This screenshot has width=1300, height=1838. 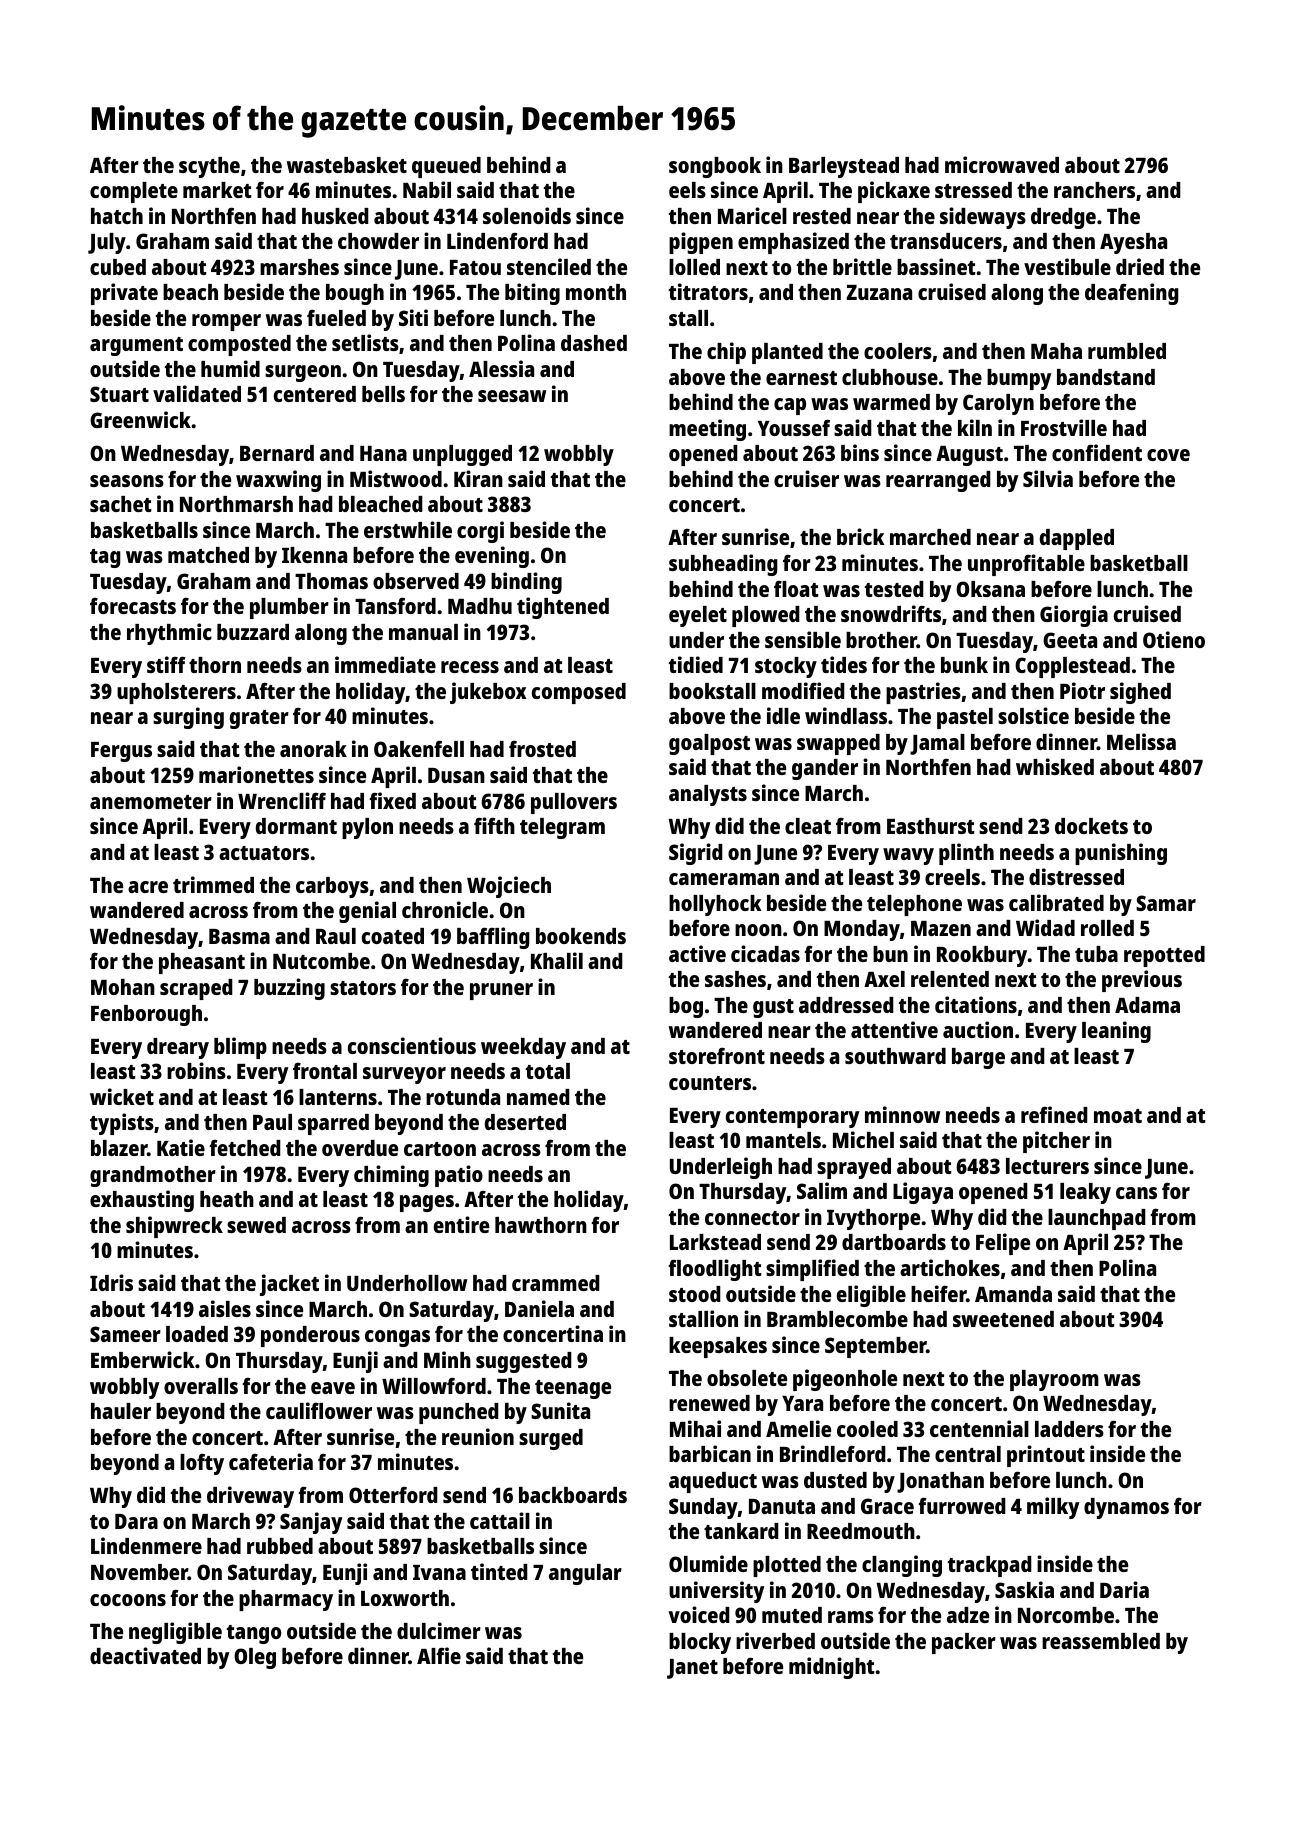 What do you see at coordinates (1118, 1116) in the screenshot?
I see `moat` at bounding box center [1118, 1116].
